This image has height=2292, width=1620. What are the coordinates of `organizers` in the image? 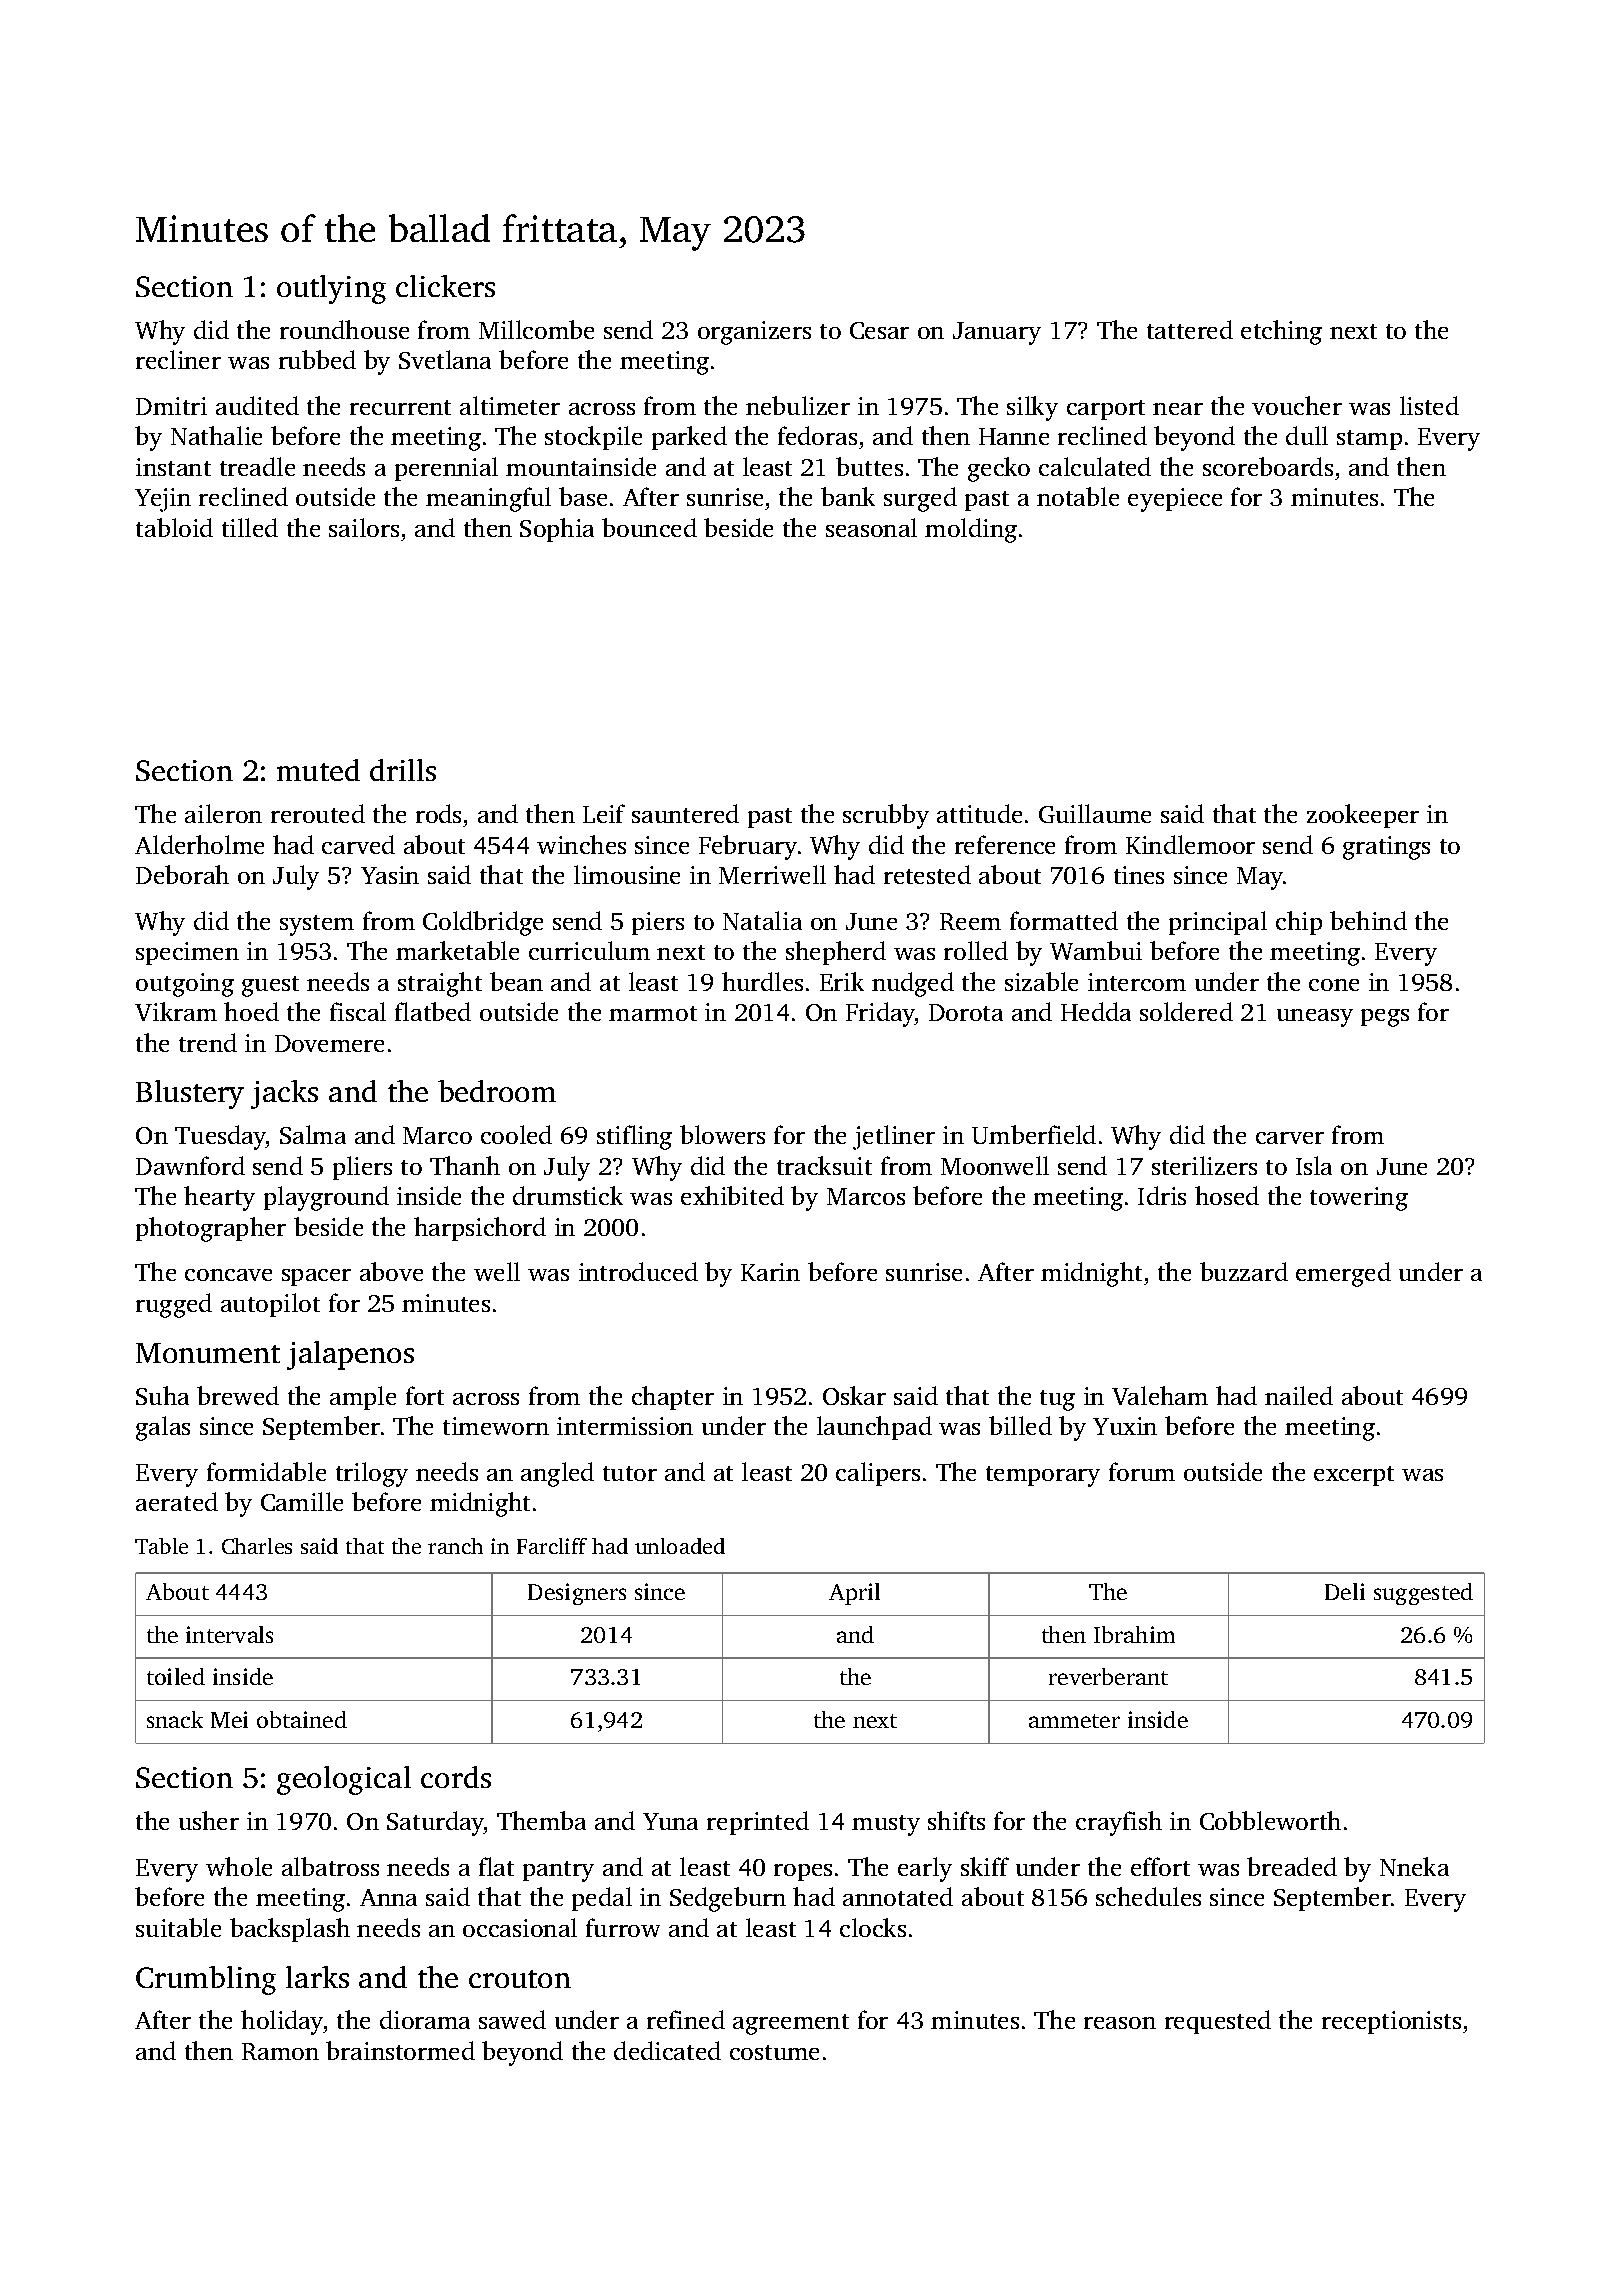 It's located at (754, 333).
